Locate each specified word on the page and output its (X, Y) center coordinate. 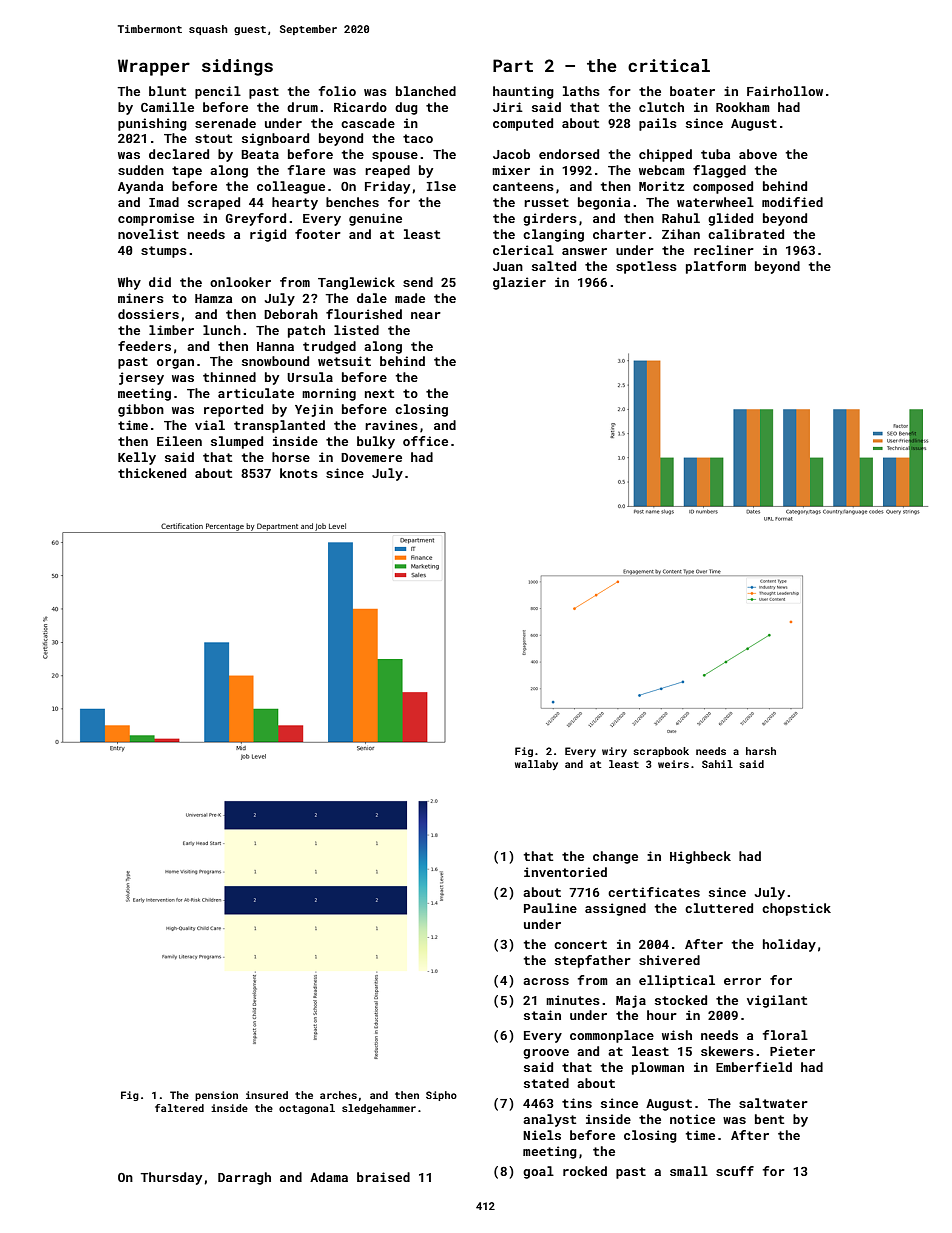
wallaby (536, 765)
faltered (179, 1108)
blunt (167, 91)
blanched (426, 91)
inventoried (565, 872)
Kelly (137, 458)
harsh (761, 751)
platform (716, 267)
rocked (585, 1171)
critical (669, 65)
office (425, 441)
